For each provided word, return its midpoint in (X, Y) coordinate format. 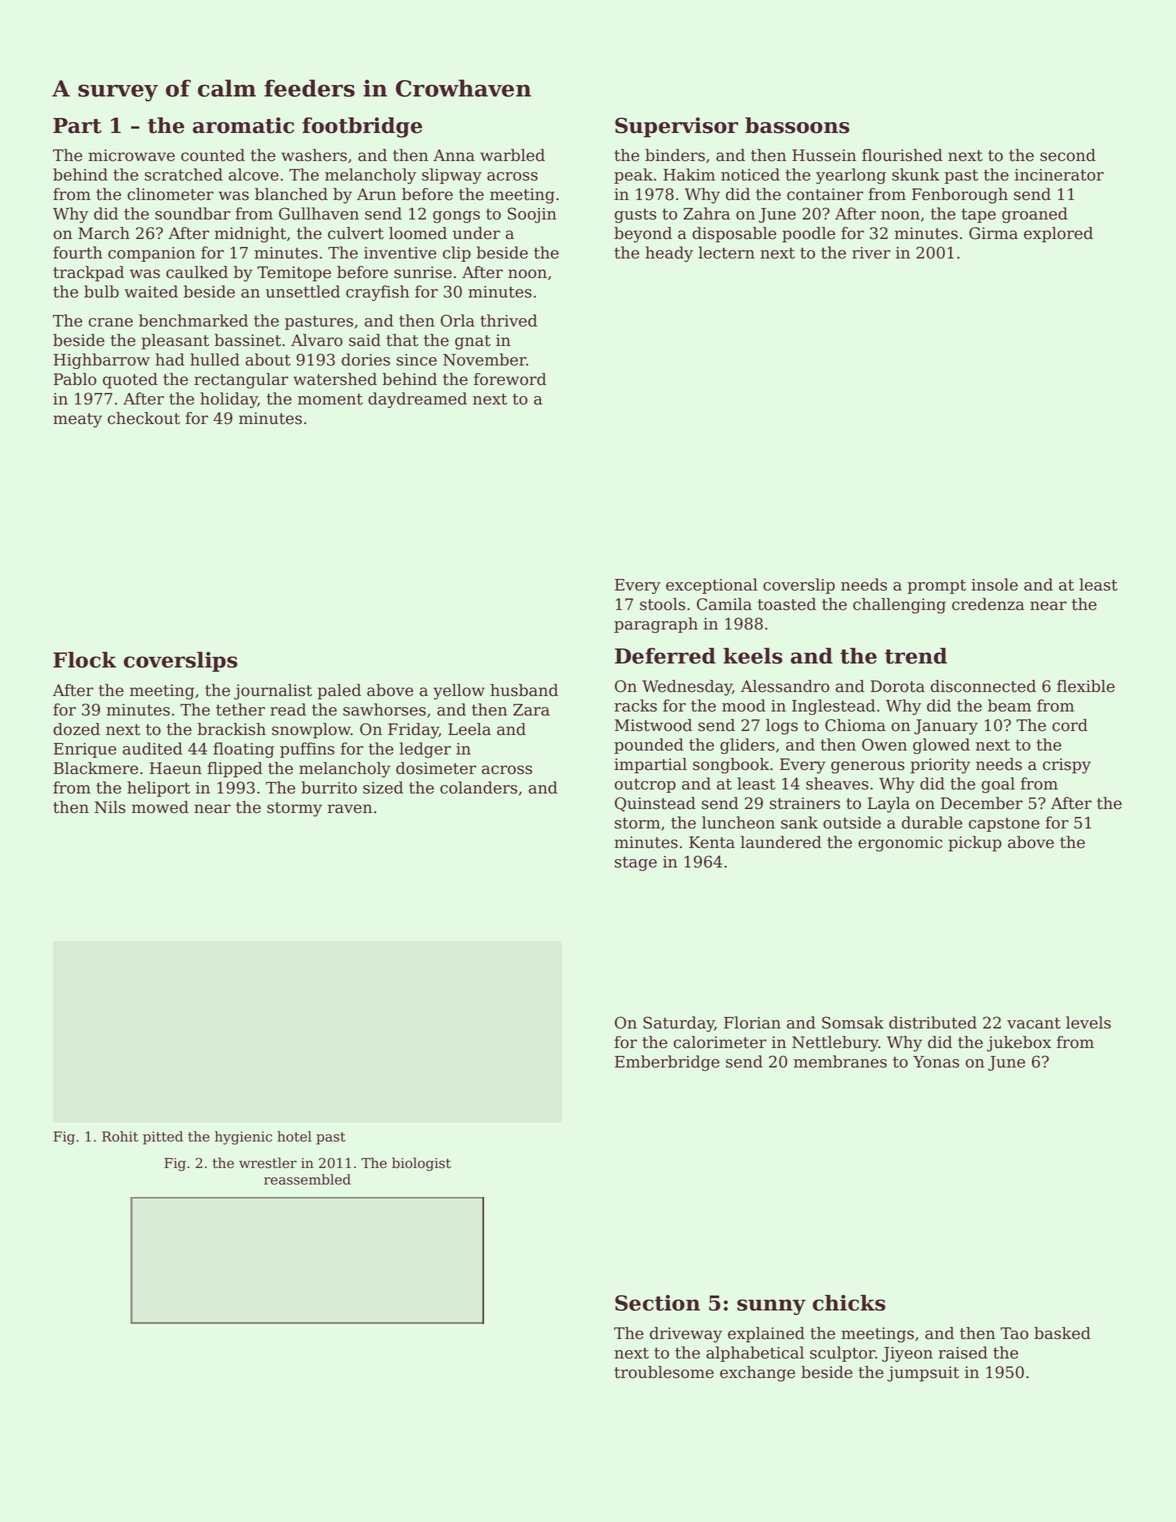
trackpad (88, 274)
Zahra (707, 213)
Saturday (678, 1024)
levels (1088, 1022)
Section (657, 1303)
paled (339, 692)
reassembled (307, 1179)
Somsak (853, 1022)
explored (1058, 235)
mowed (160, 807)
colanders (478, 787)
